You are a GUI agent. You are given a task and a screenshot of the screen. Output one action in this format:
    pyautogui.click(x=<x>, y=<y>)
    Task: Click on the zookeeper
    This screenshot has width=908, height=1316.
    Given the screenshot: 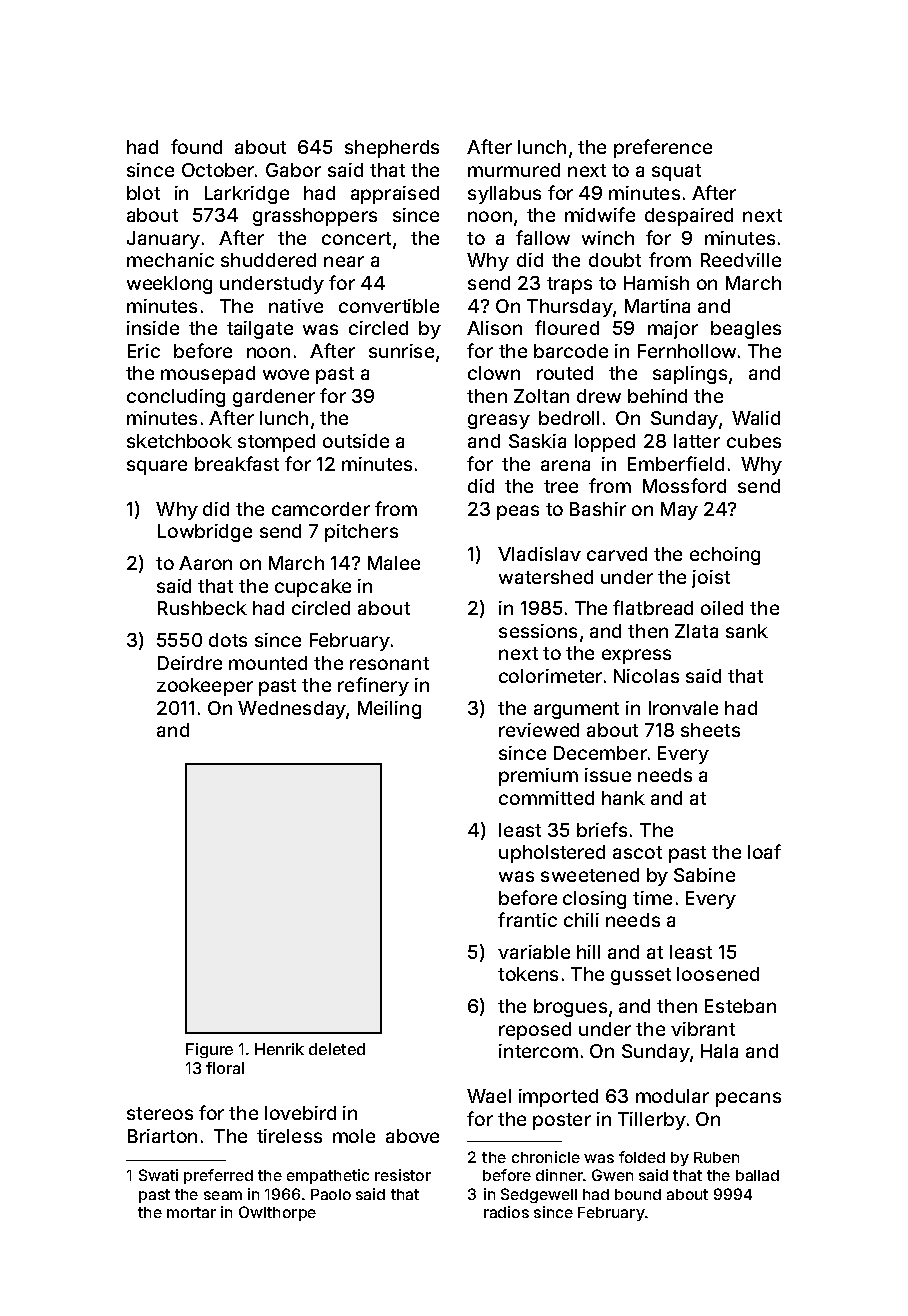 What is the action you would take?
    pyautogui.click(x=205, y=687)
